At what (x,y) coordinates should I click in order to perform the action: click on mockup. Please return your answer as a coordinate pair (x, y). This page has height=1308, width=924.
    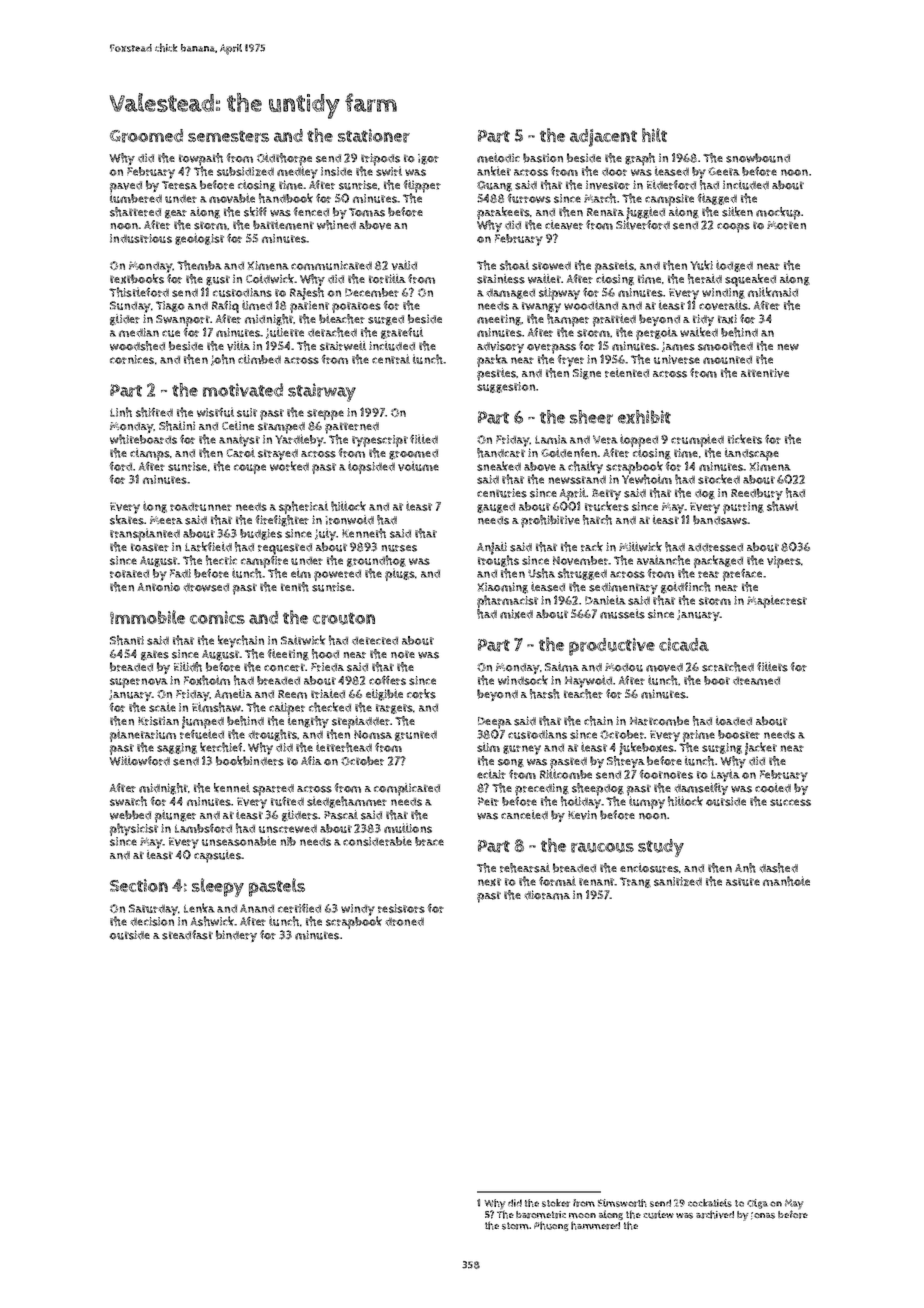
    Looking at the image, I should click on (778, 213).
